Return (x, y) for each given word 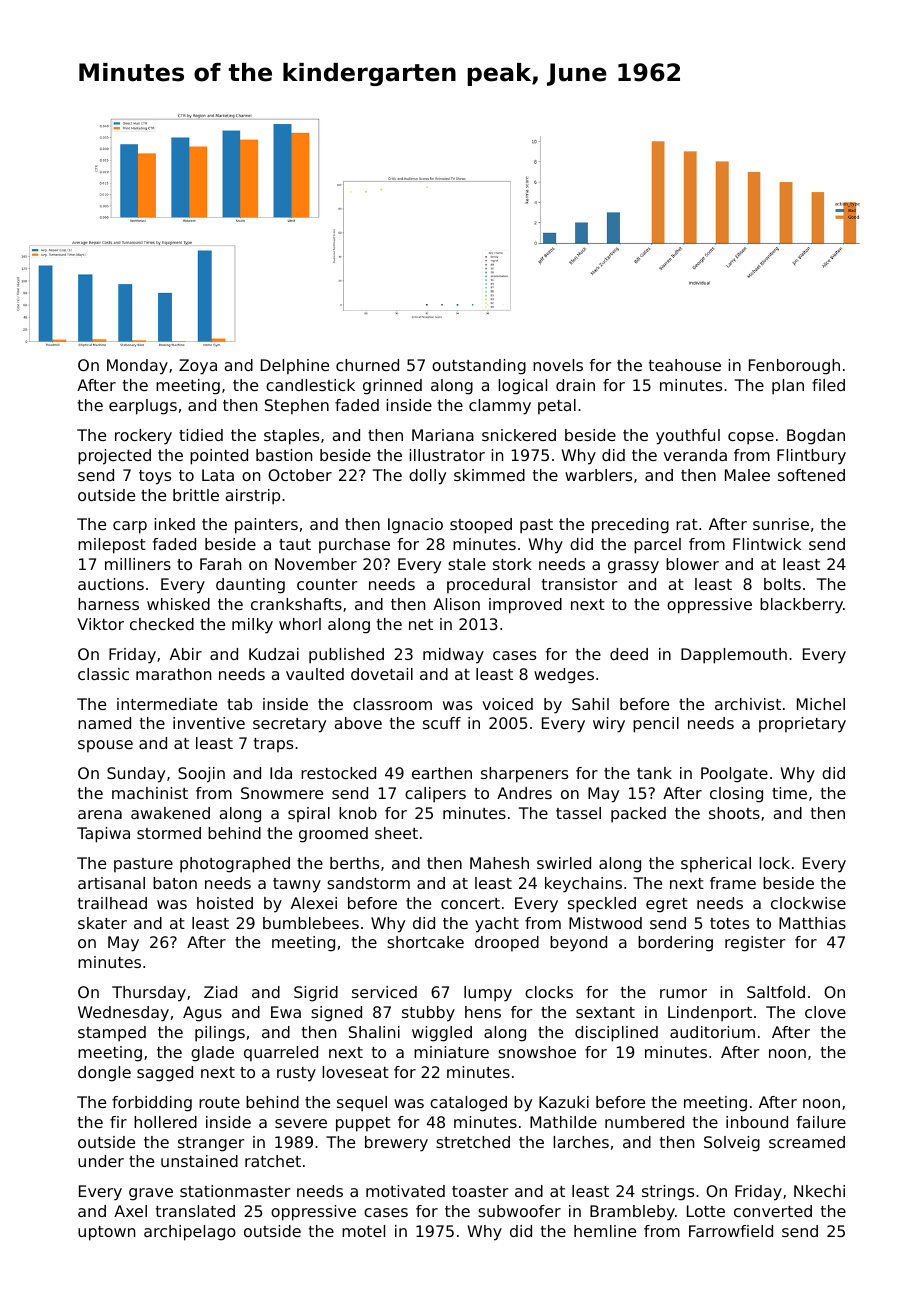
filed (828, 385)
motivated (405, 1191)
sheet (396, 833)
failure (821, 1122)
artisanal (111, 883)
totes (729, 923)
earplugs (143, 407)
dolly (427, 477)
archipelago (190, 1233)
